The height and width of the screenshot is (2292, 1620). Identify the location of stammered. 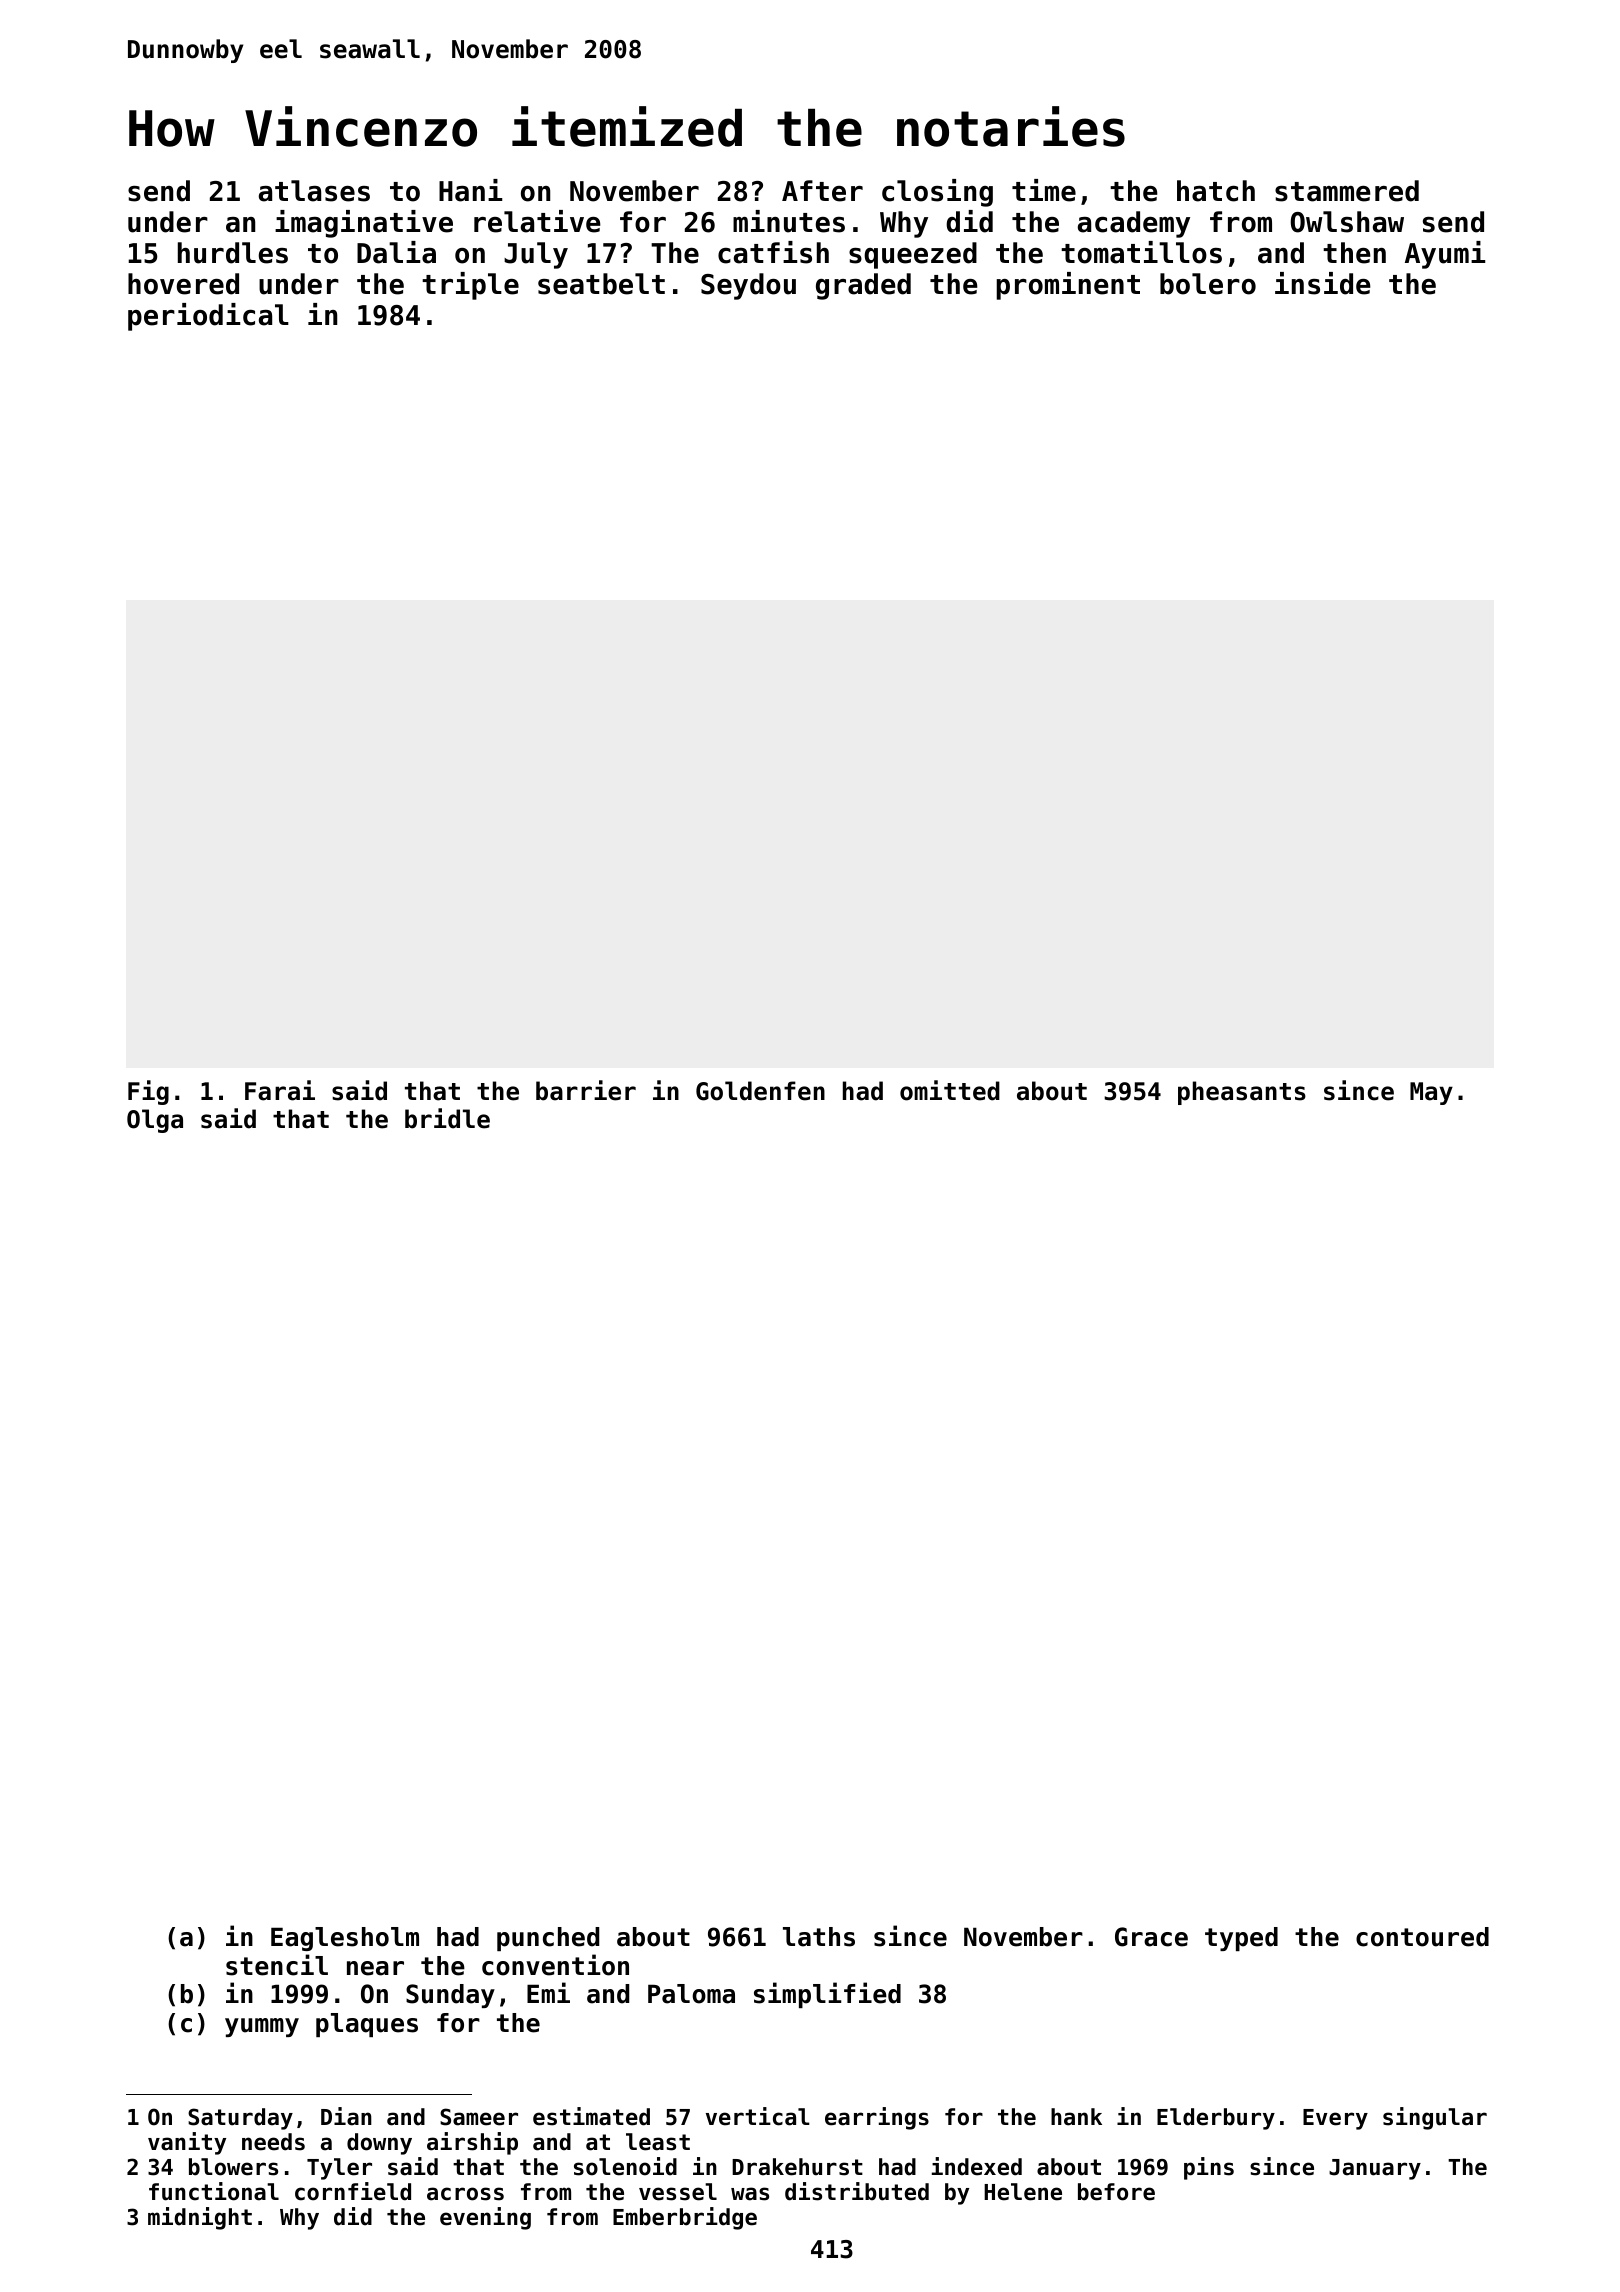
(1347, 191).
